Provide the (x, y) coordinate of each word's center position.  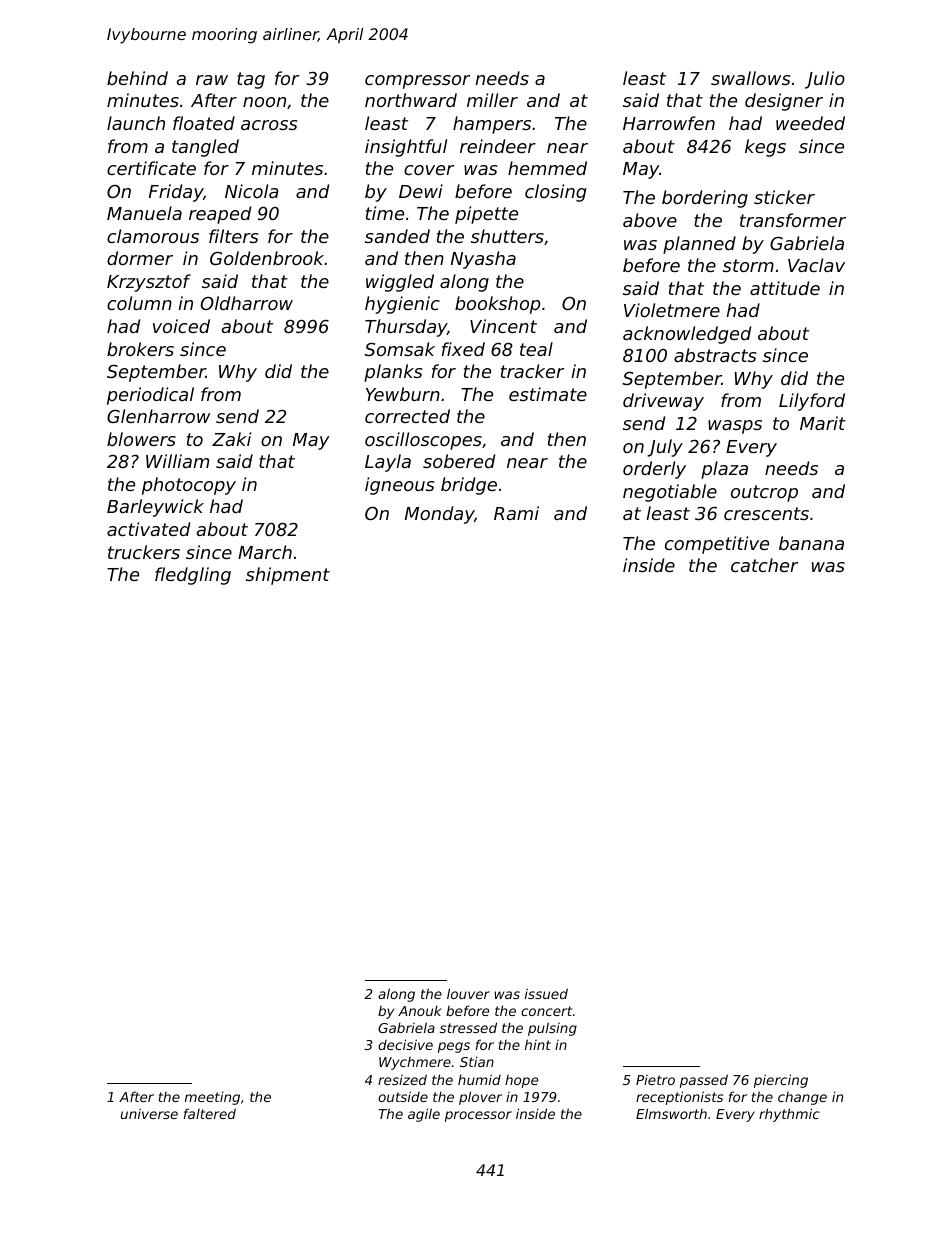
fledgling (193, 576)
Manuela (144, 213)
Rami (516, 513)
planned (699, 245)
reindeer (498, 146)
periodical (150, 396)
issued (546, 993)
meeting (212, 1098)
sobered (459, 461)
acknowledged (687, 335)
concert (546, 1011)
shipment (288, 576)
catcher (764, 565)
